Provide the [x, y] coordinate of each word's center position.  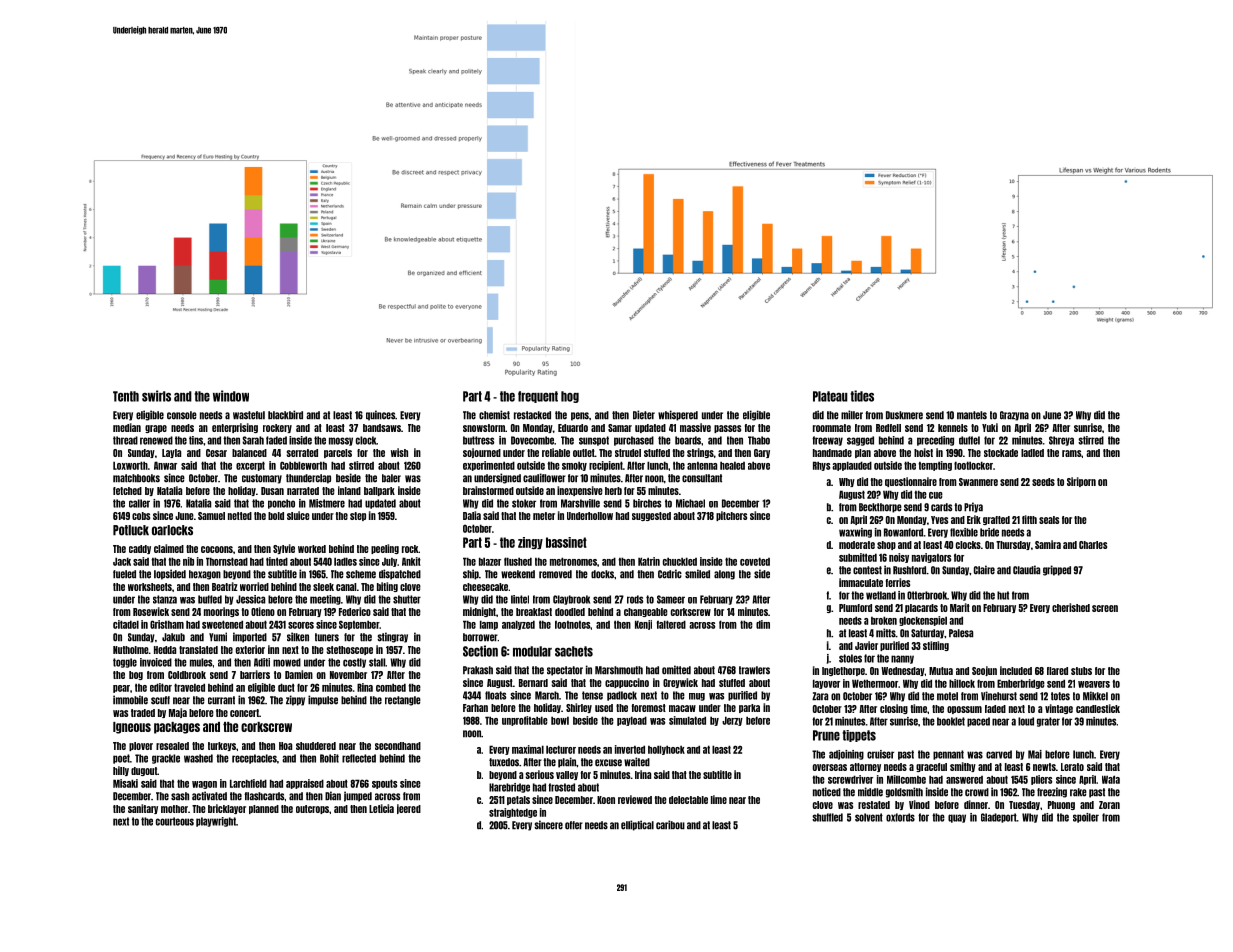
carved [999, 754]
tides [862, 396]
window [231, 396]
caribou [670, 825]
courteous [175, 821]
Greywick [680, 683]
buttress [478, 440]
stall [377, 662]
